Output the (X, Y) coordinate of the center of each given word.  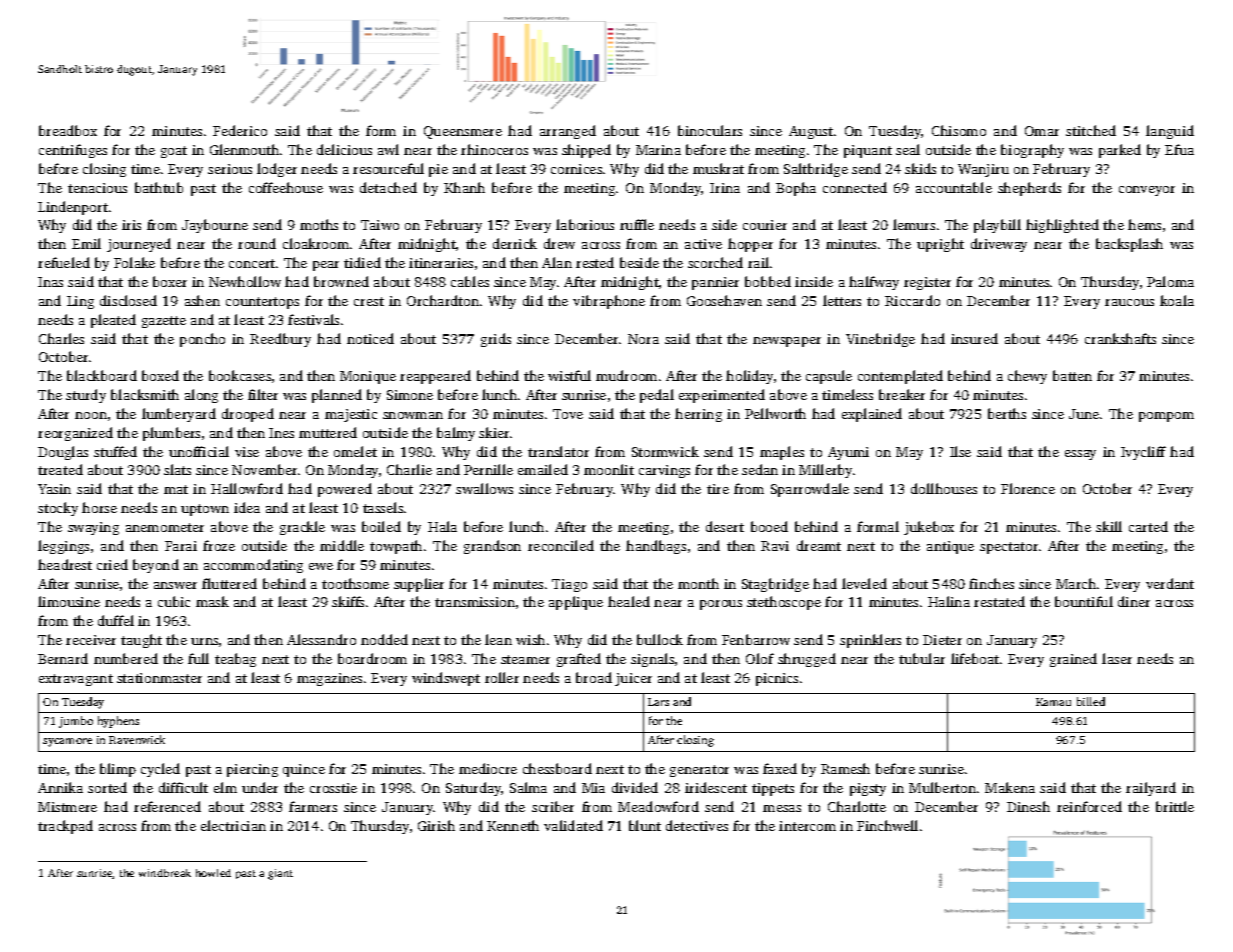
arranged (568, 132)
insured (974, 338)
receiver (91, 640)
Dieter (942, 640)
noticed (370, 338)
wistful (569, 375)
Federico (240, 130)
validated (573, 825)
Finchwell (887, 825)
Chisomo (959, 130)
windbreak (165, 873)
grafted (579, 660)
